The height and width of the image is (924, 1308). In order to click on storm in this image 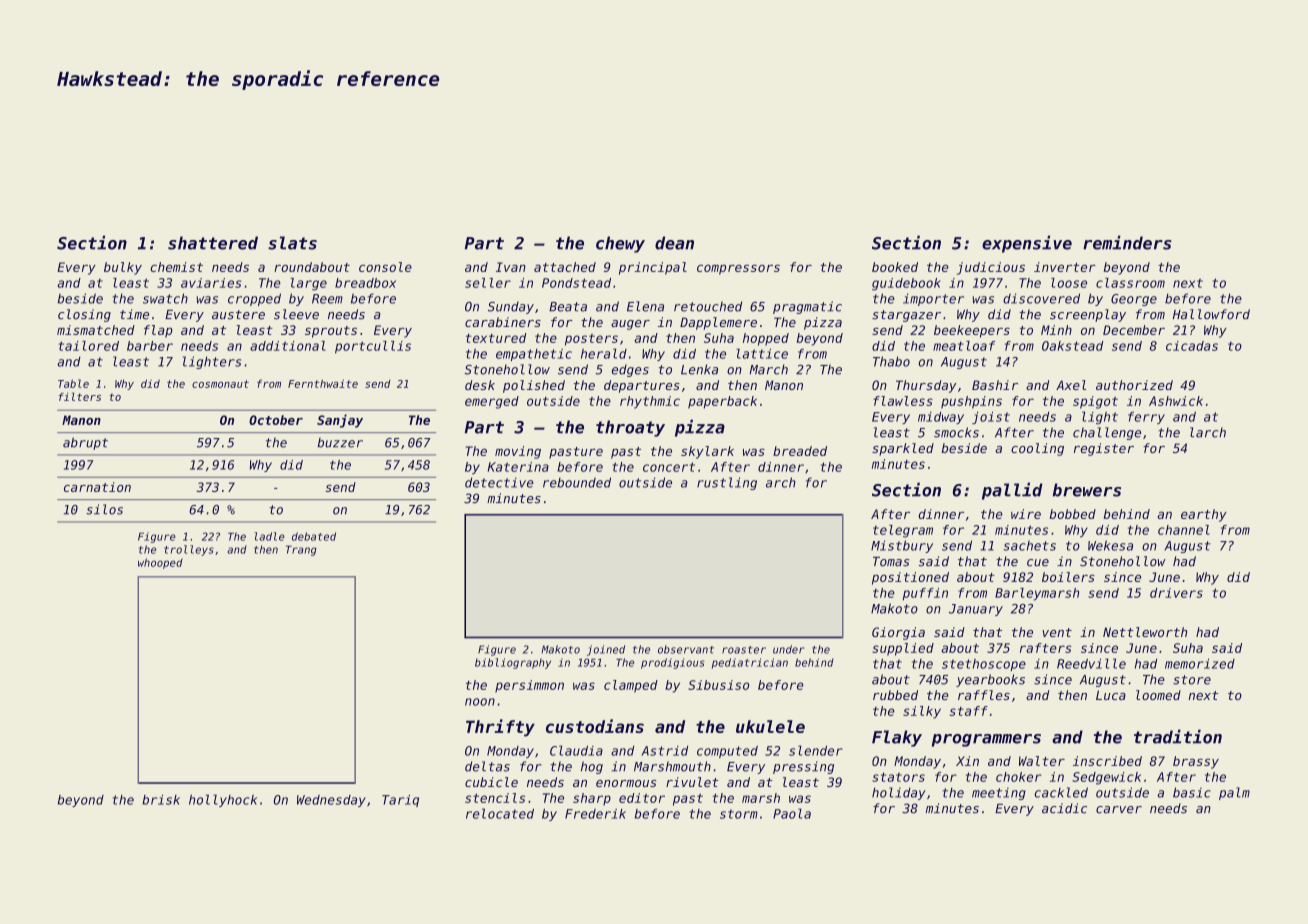, I will do `click(739, 814)`.
